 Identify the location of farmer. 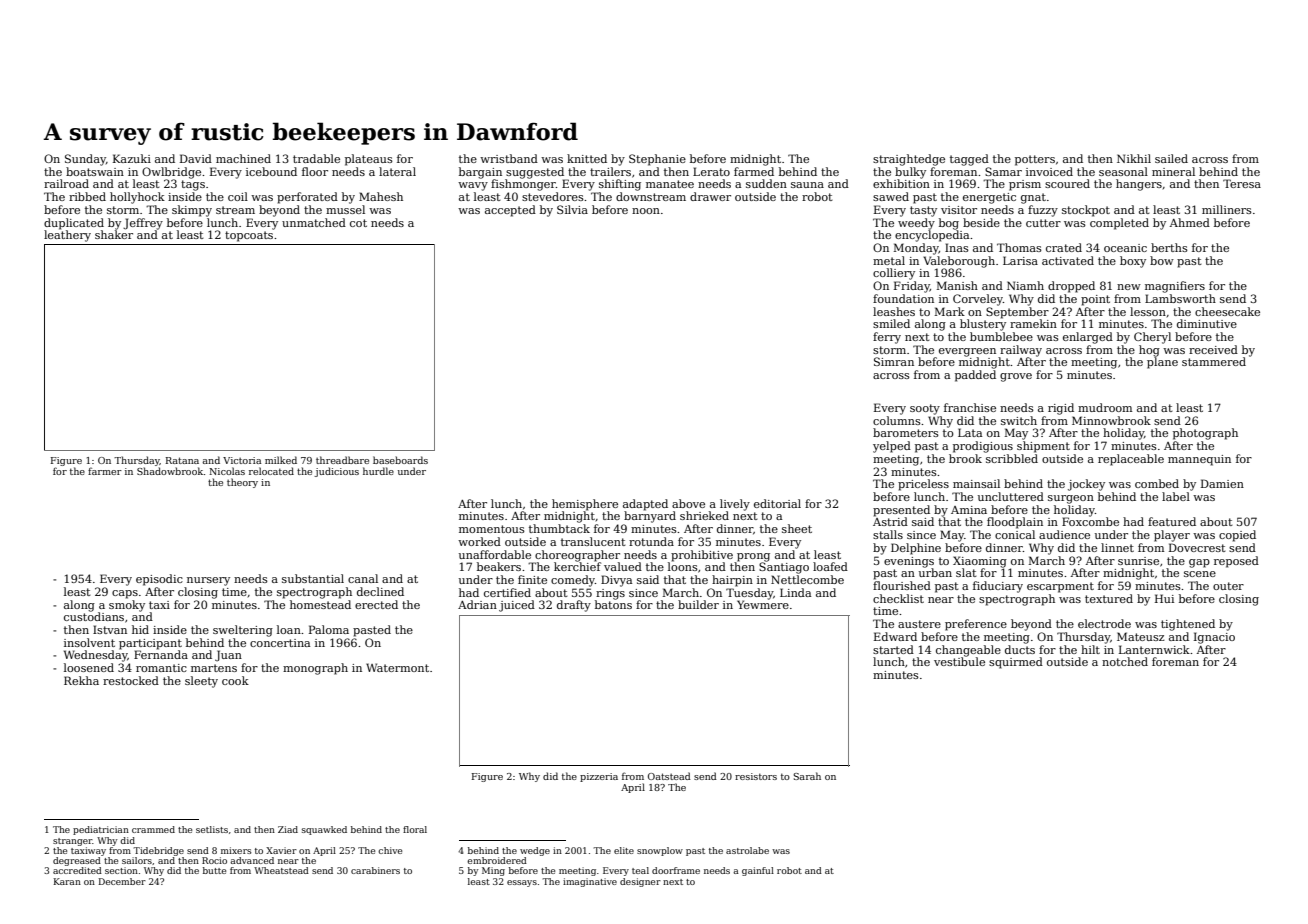
(105, 471).
